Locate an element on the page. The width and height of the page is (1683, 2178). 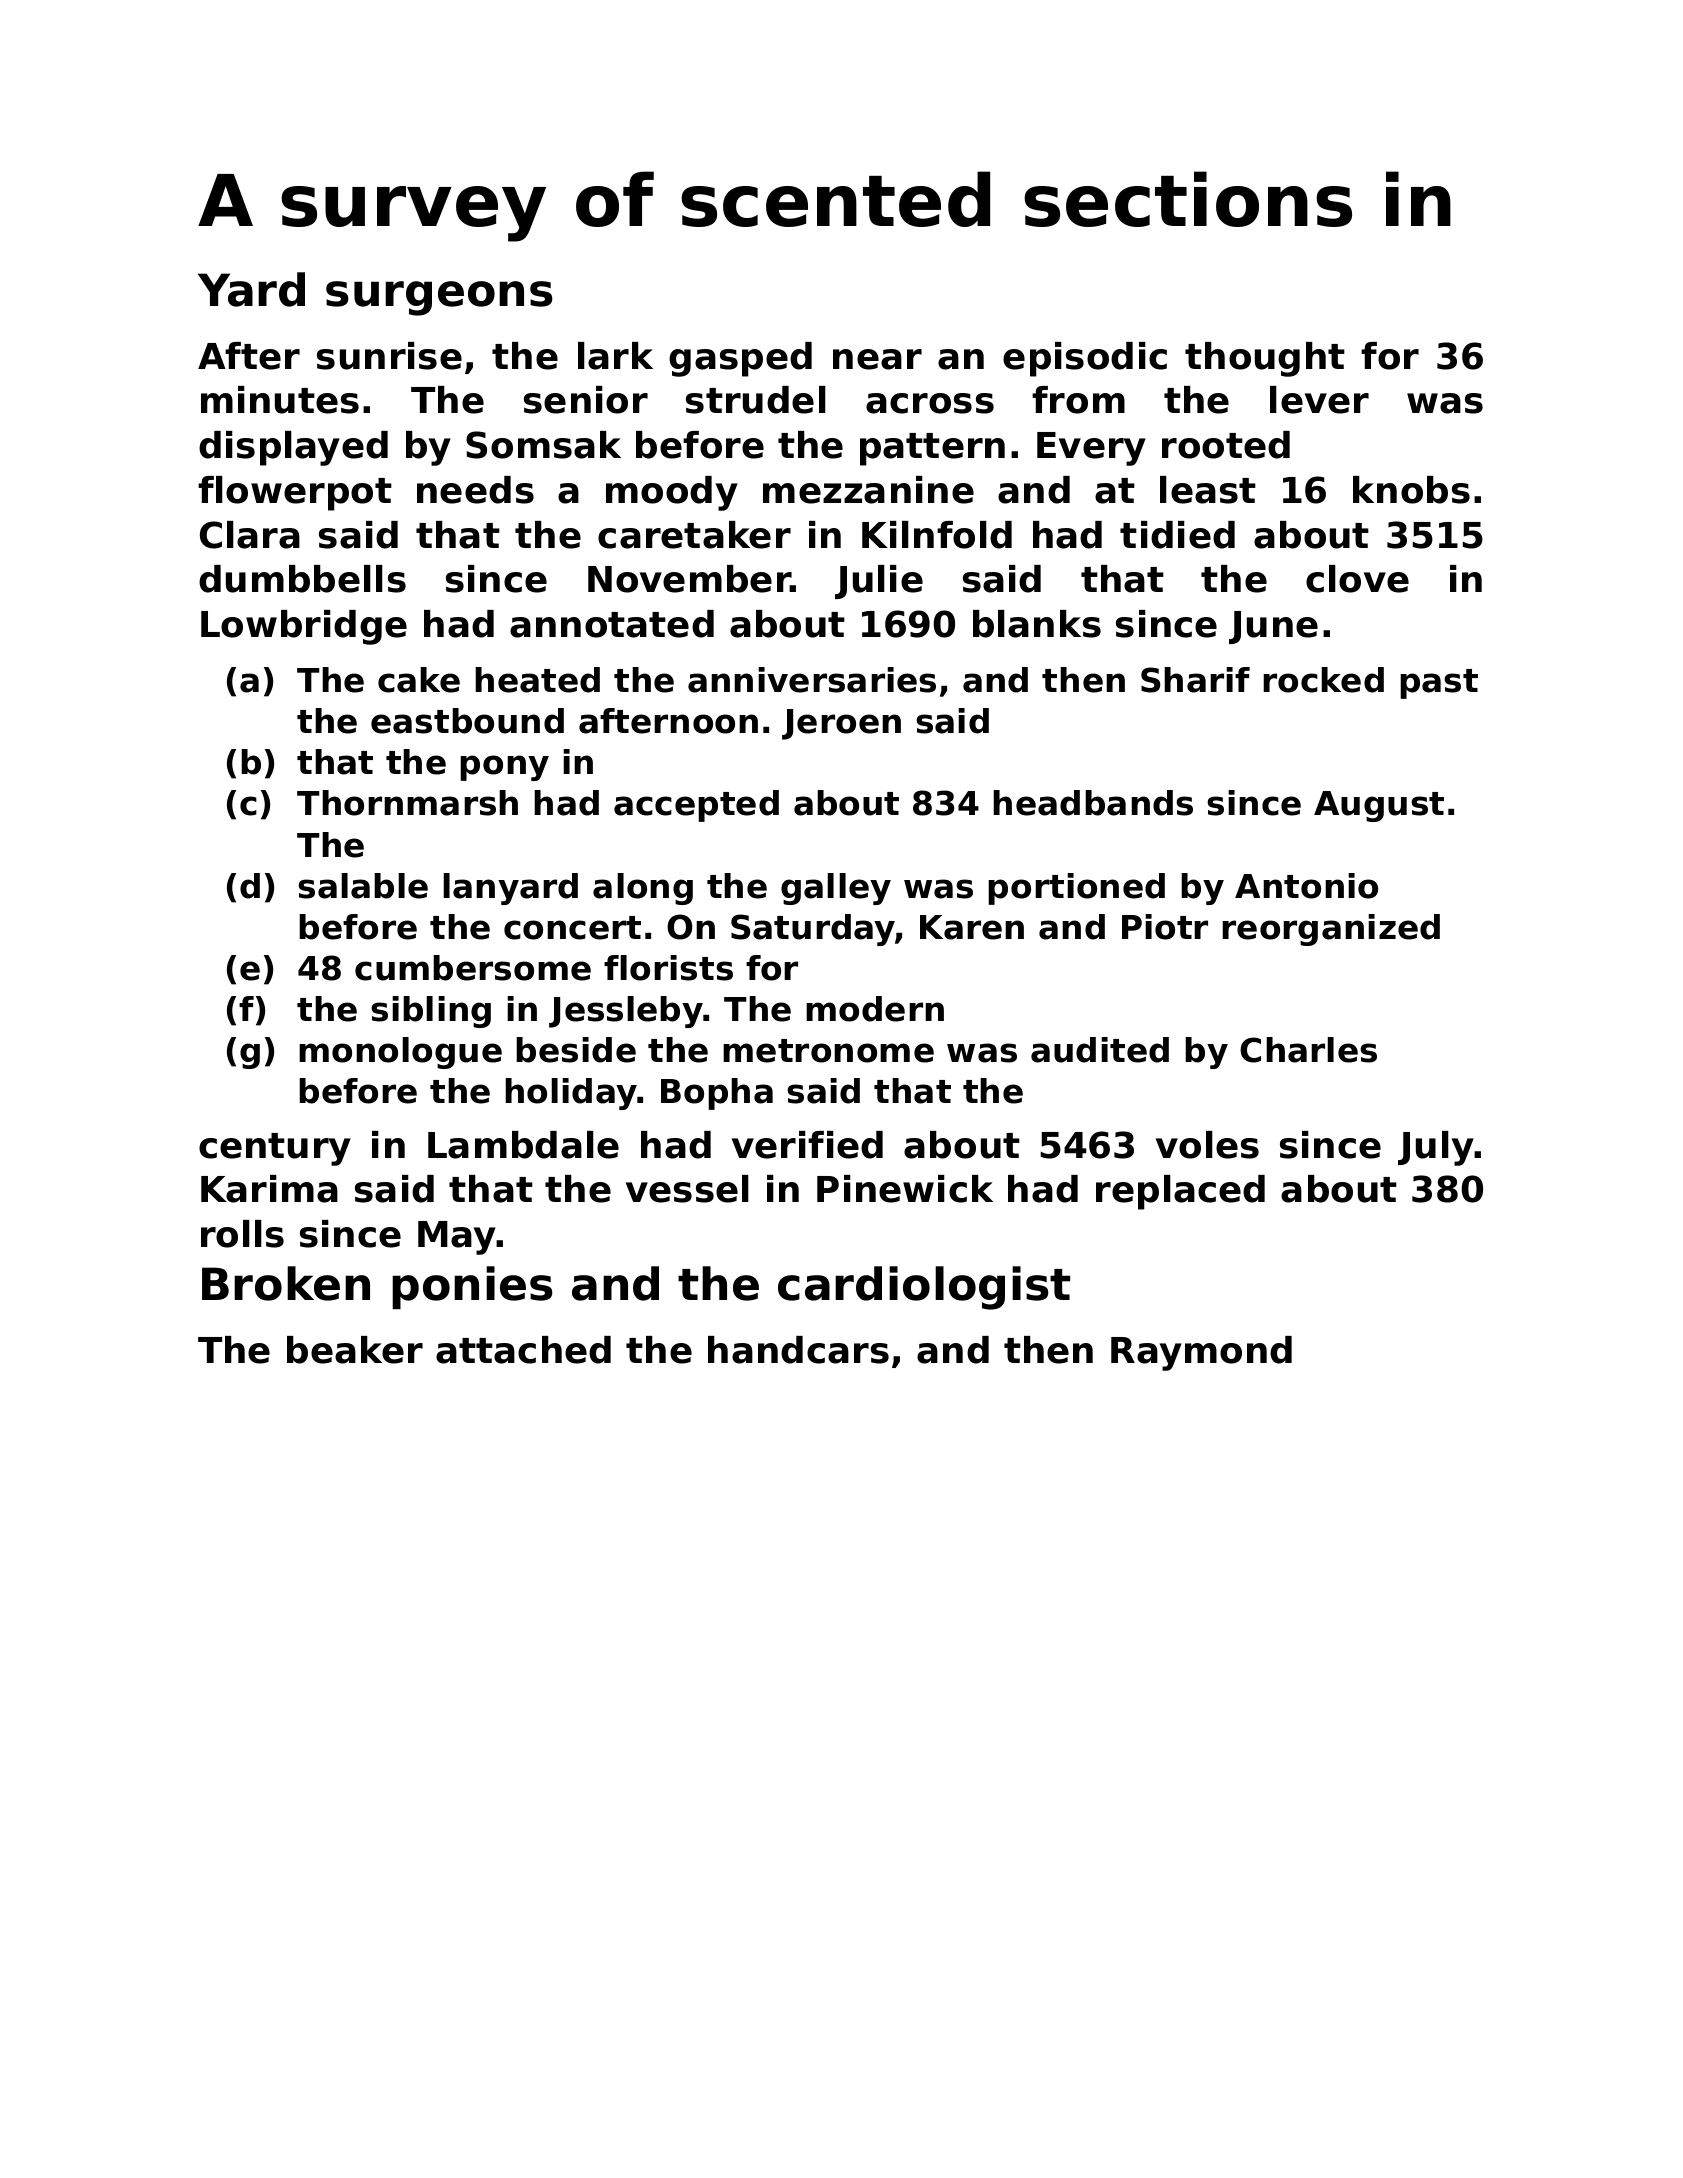
near is located at coordinates (877, 359).
